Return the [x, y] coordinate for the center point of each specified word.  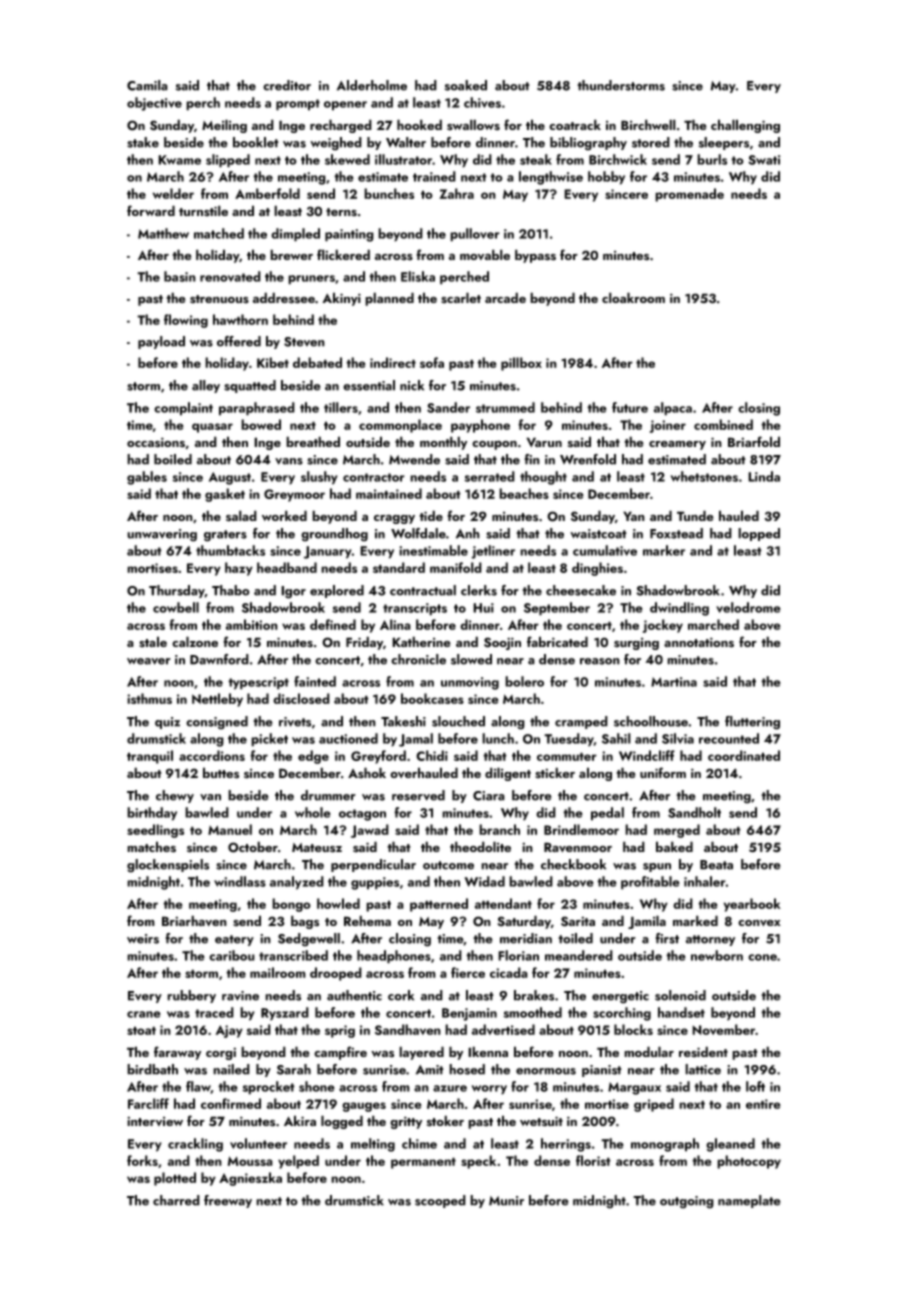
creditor [287, 85]
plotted [175, 1179]
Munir [506, 1201]
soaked [466, 85]
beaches [524, 493]
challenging [745, 126]
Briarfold [754, 441]
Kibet [273, 362]
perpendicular [373, 865]
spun [657, 867]
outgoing [687, 1202]
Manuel [230, 829]
